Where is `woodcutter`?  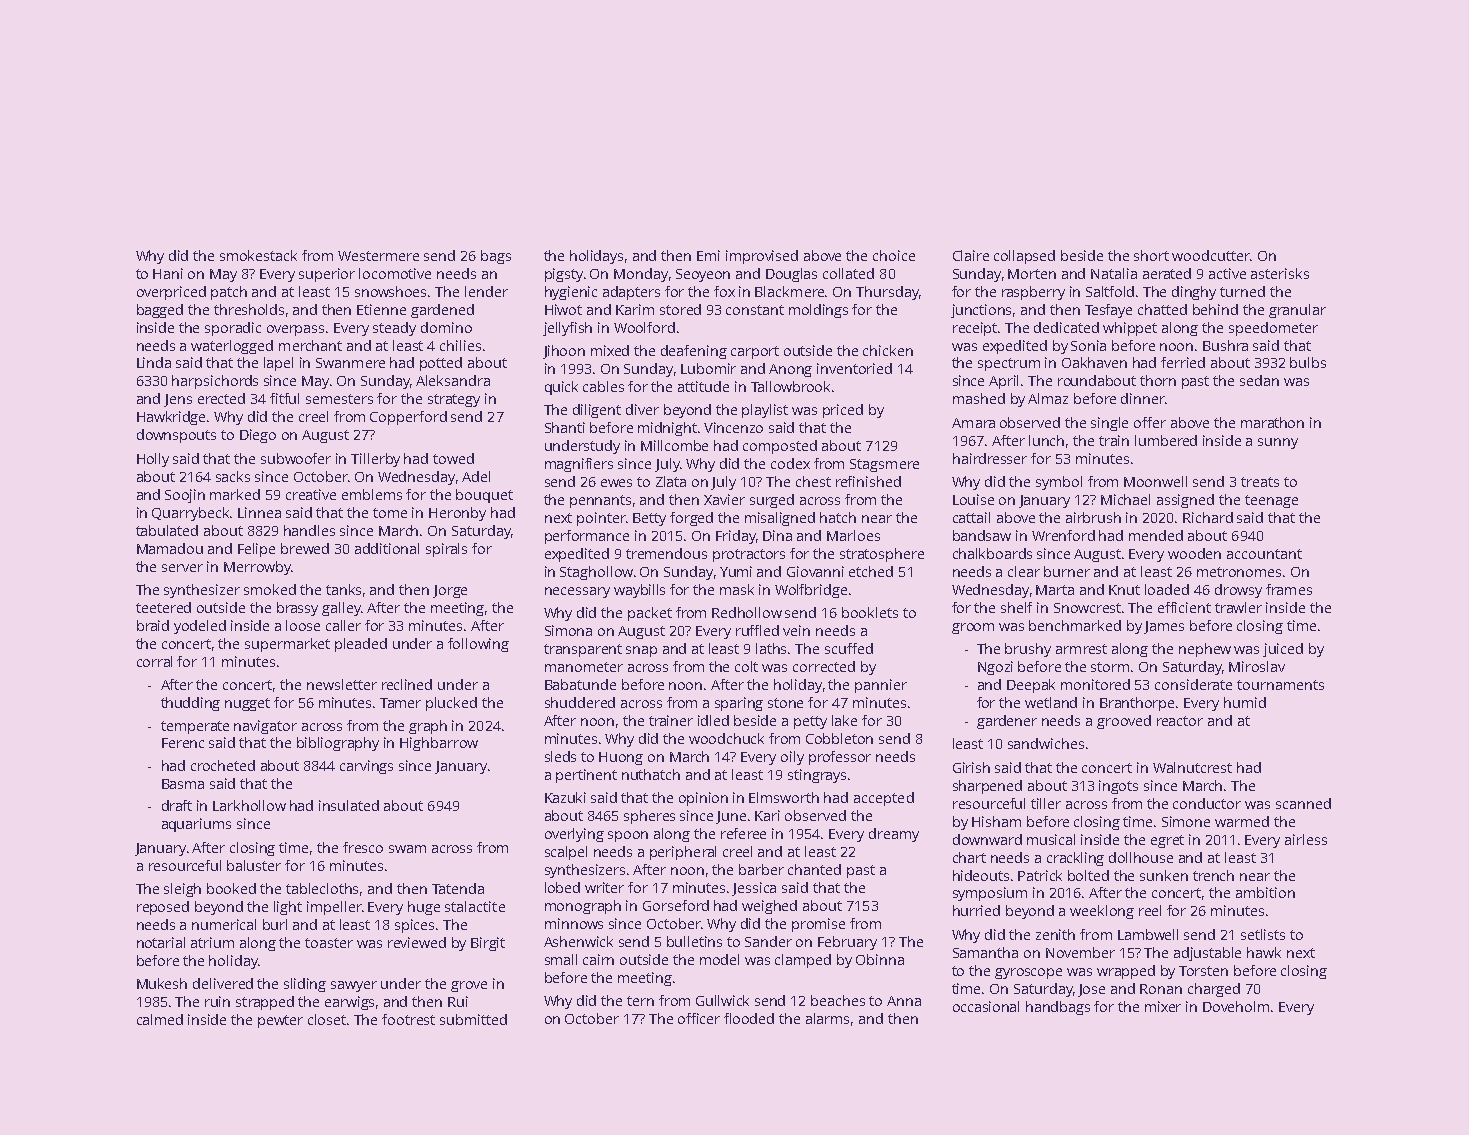
woodcutter is located at coordinates (1211, 255).
